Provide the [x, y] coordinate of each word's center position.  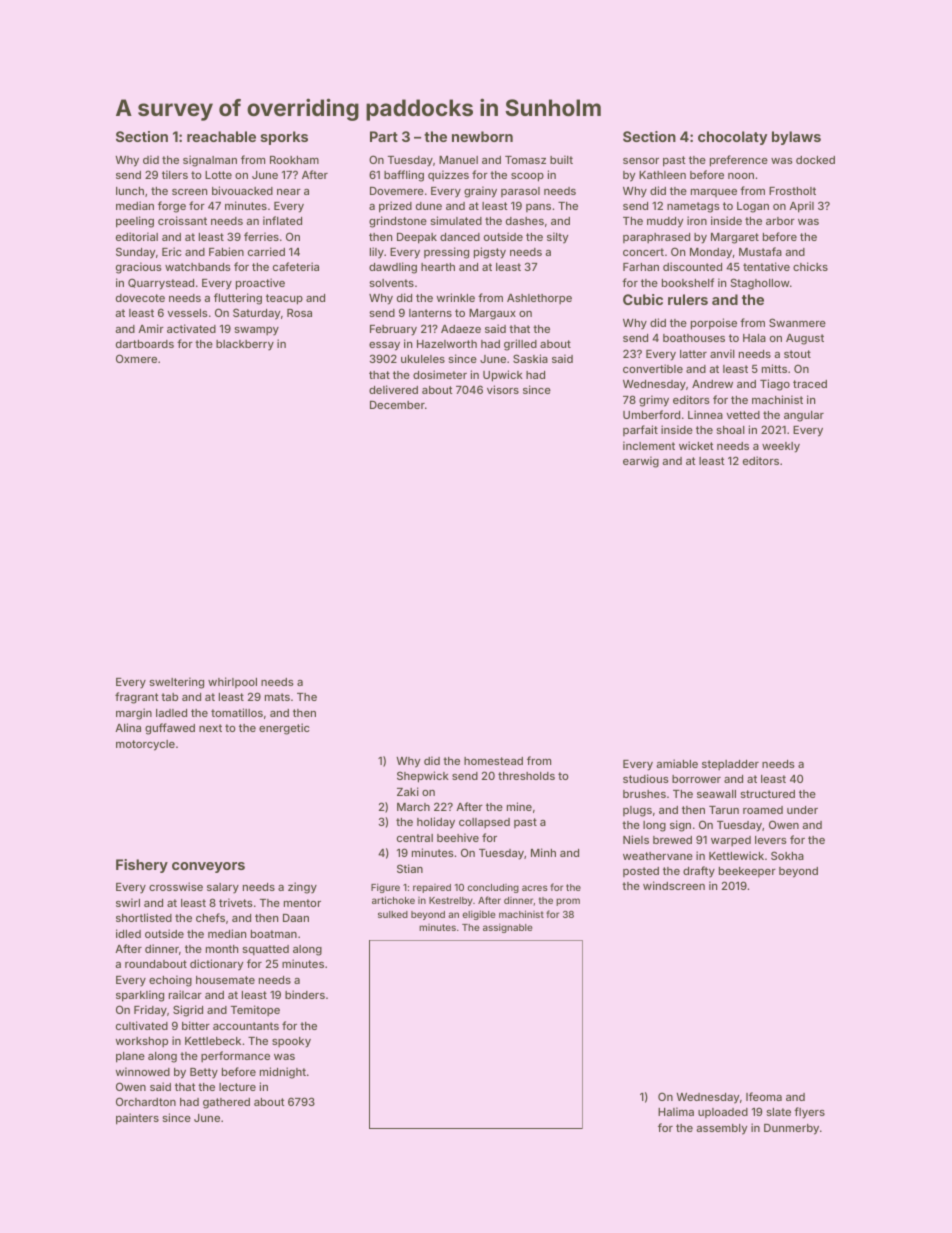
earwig [641, 462]
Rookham [294, 160]
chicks [810, 266]
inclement [649, 445]
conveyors [208, 867]
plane [130, 1057]
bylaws [796, 138]
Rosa [299, 313]
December [397, 405]
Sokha [787, 855]
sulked [393, 914]
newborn [482, 136]
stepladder [730, 765]
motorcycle [145, 745]
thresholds [526, 776]
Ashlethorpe [539, 299]
